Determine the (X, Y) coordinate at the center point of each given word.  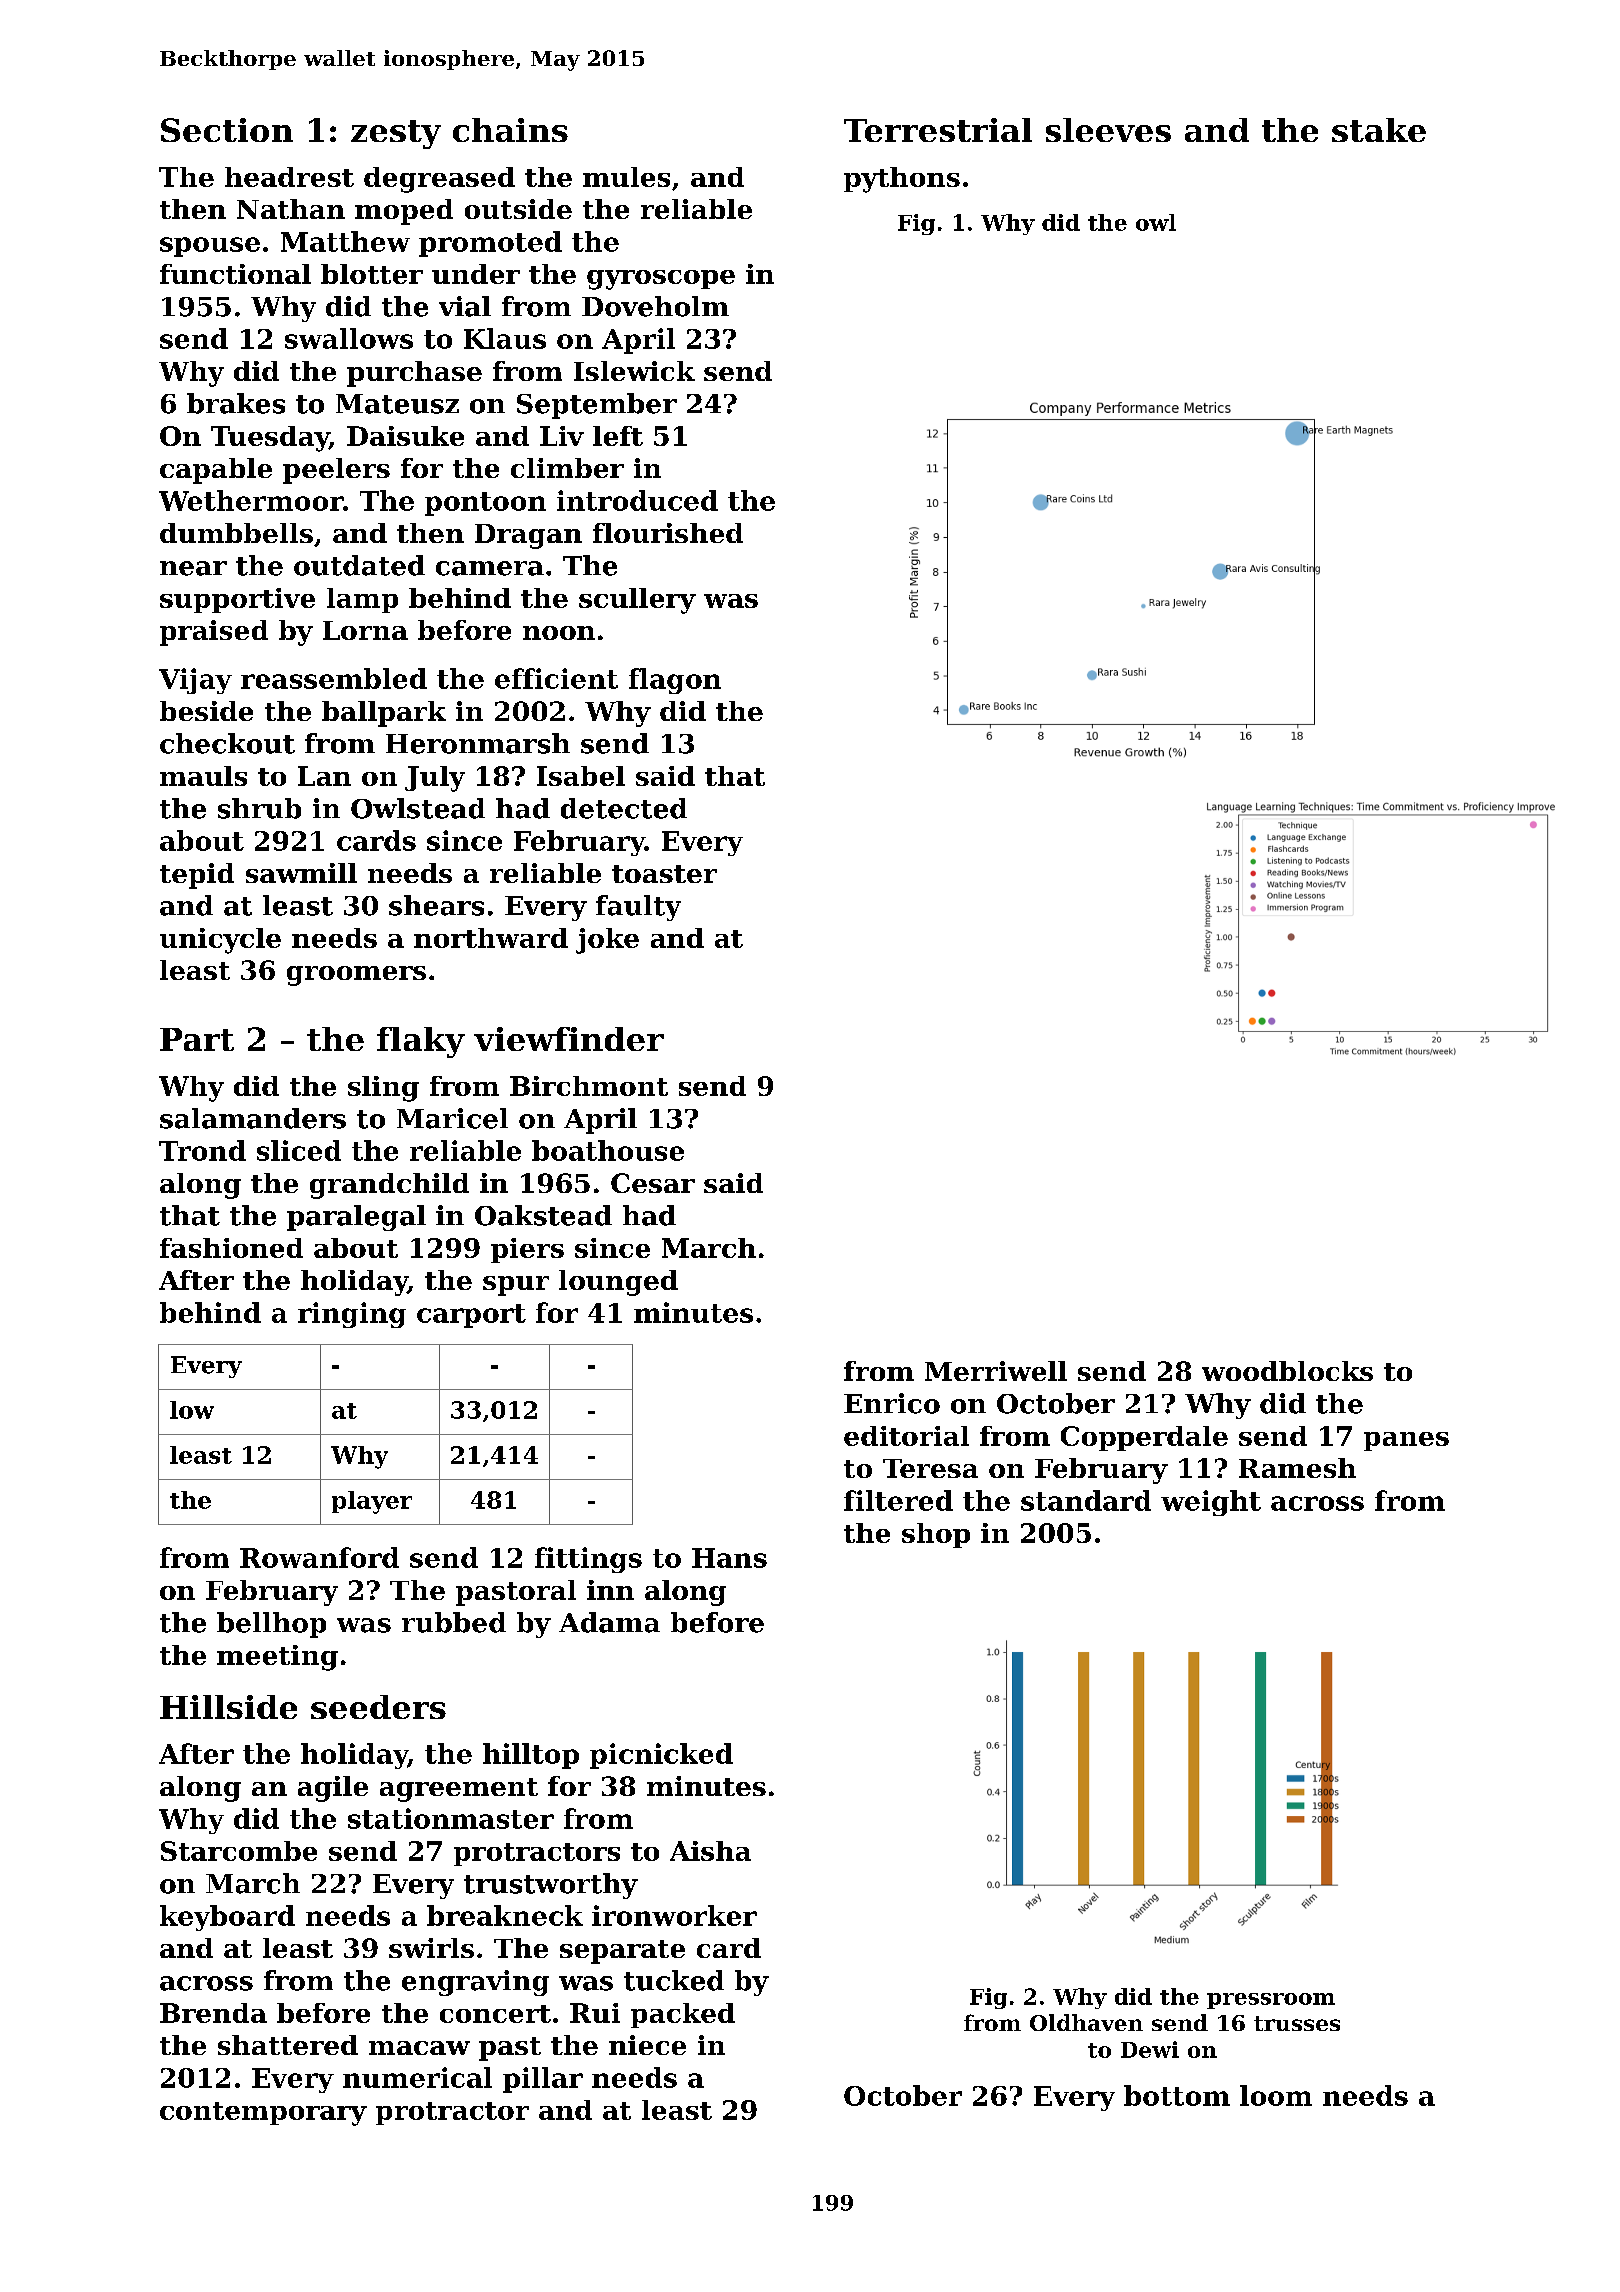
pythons (902, 180)
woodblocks (1287, 1371)
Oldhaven (1086, 2022)
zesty (396, 134)
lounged (618, 1283)
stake (1379, 130)
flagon (675, 681)
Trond (202, 1150)
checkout (227, 743)
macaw (419, 2048)
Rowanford (319, 1557)
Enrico (892, 1403)
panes (1406, 1441)
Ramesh (1297, 1468)
